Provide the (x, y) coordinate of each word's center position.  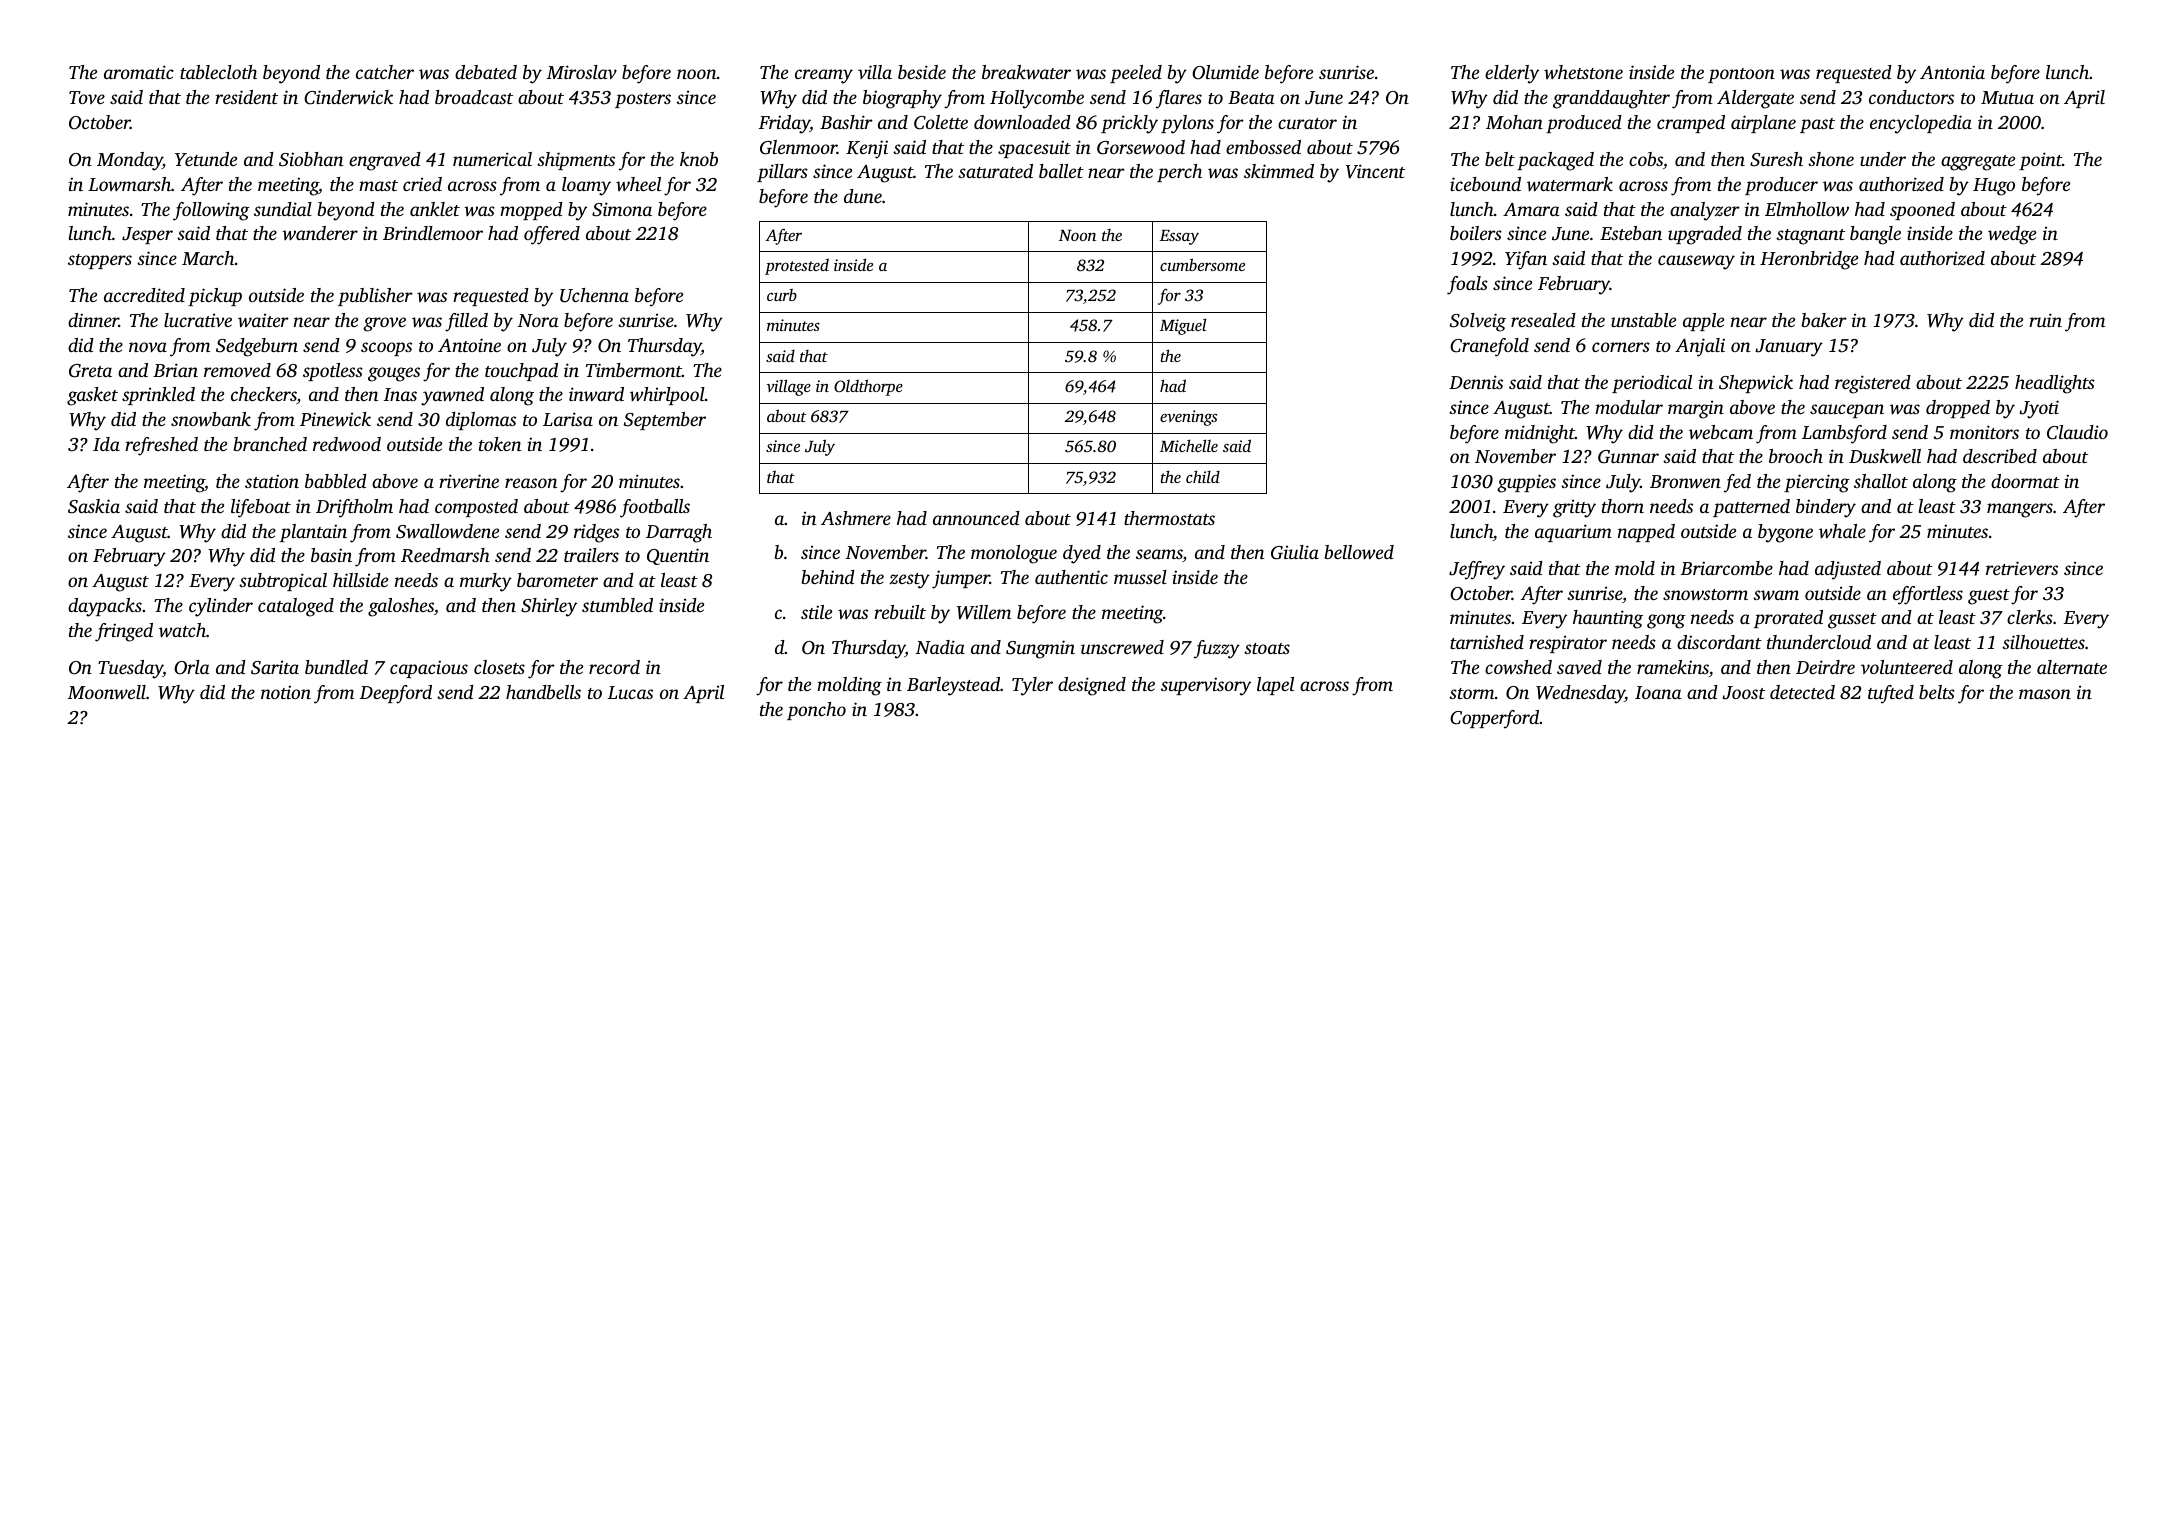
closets (499, 667)
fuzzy (1217, 649)
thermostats (1169, 518)
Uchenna (594, 295)
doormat (2025, 481)
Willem (984, 612)
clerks (2030, 617)
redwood (347, 444)
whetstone (1583, 72)
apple (1703, 322)
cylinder (221, 607)
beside (922, 72)
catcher (385, 72)
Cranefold (1489, 347)
